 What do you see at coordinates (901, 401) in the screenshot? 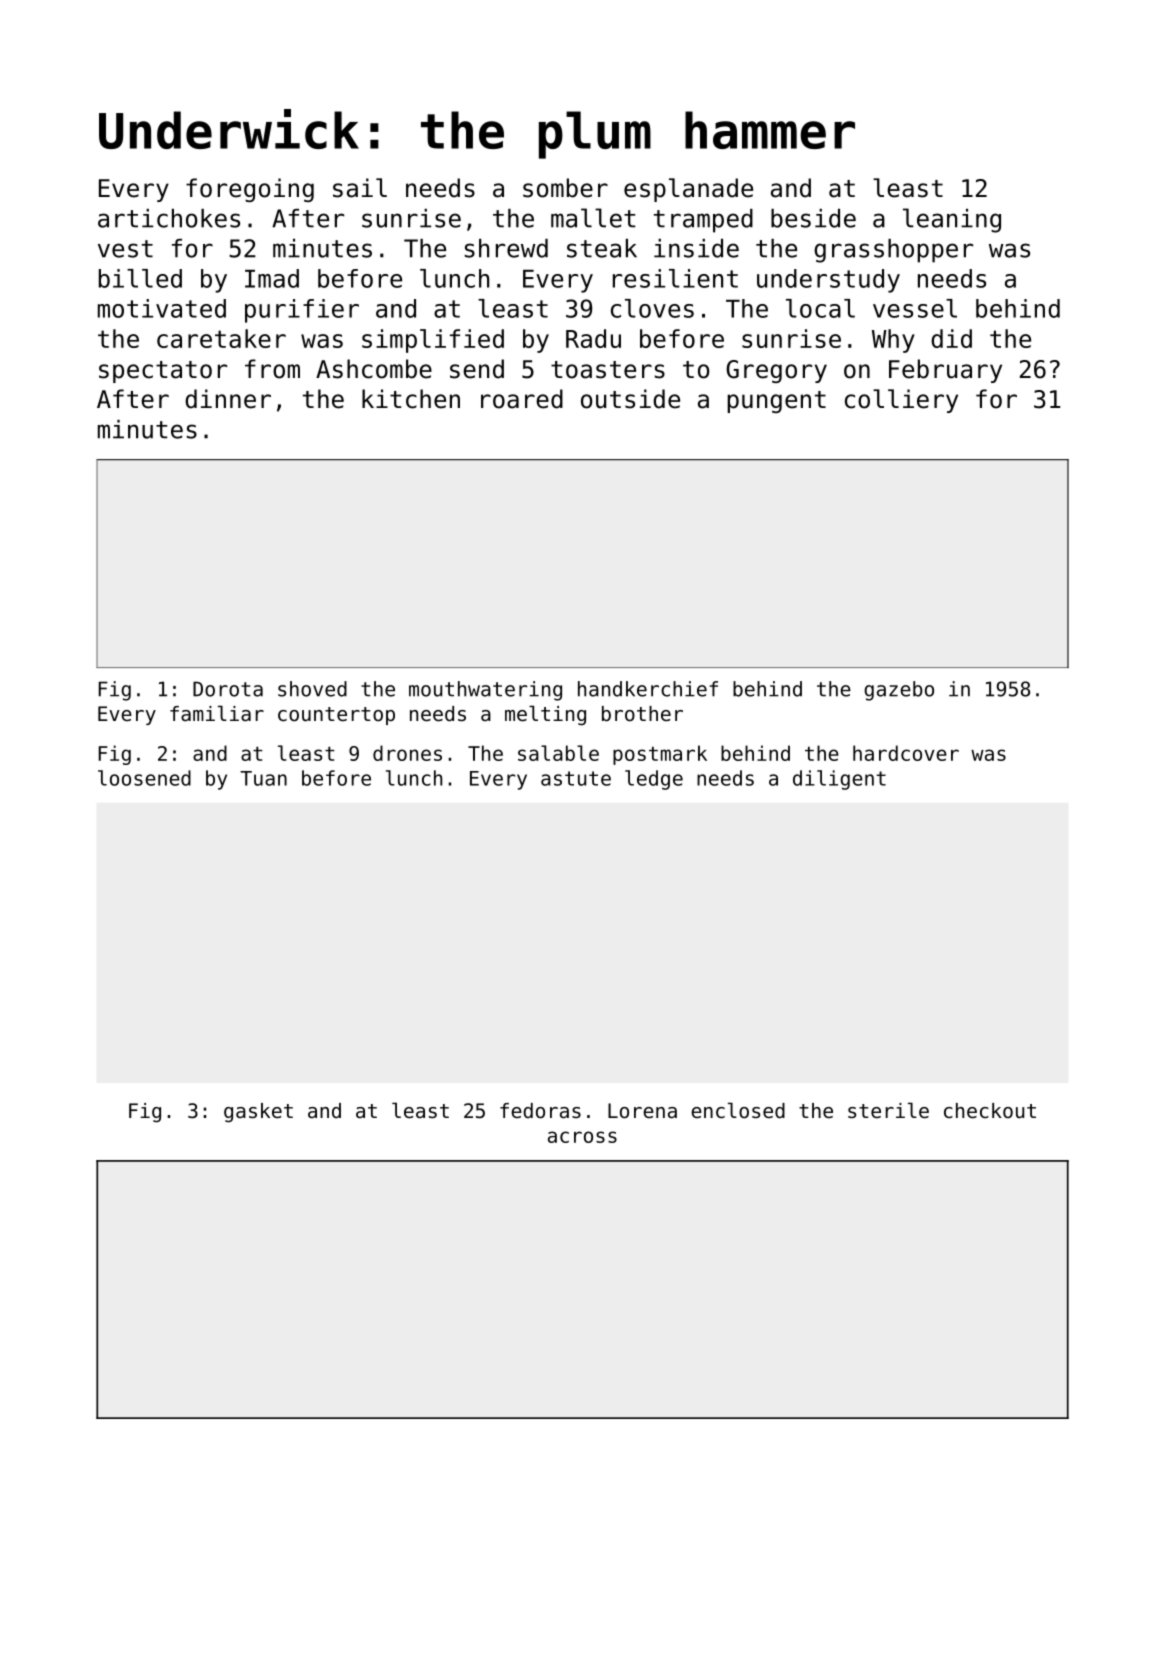
I see `colliery` at bounding box center [901, 401].
